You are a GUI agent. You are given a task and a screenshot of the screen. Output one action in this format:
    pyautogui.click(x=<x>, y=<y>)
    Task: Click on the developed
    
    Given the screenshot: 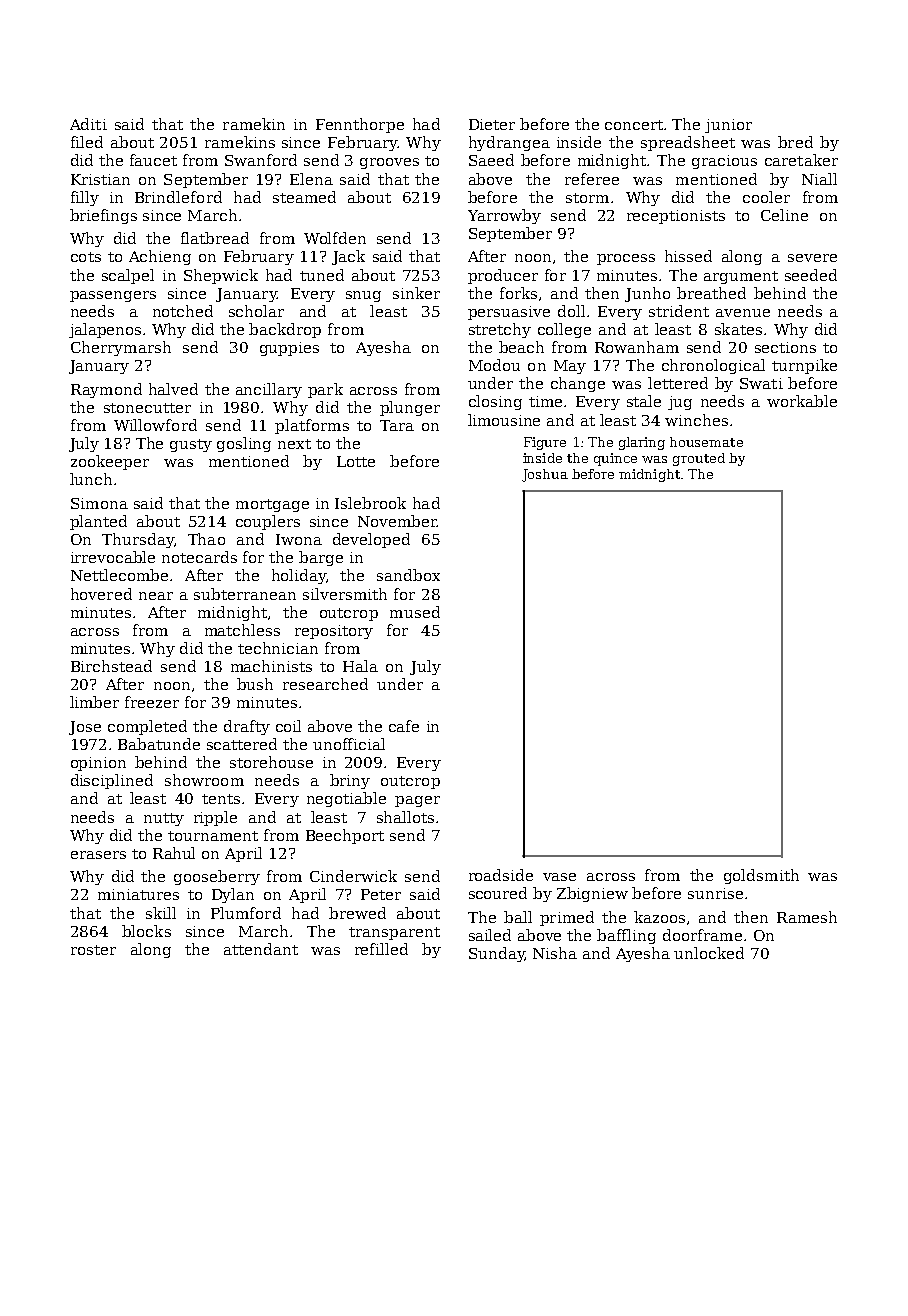 What is the action you would take?
    pyautogui.click(x=371, y=540)
